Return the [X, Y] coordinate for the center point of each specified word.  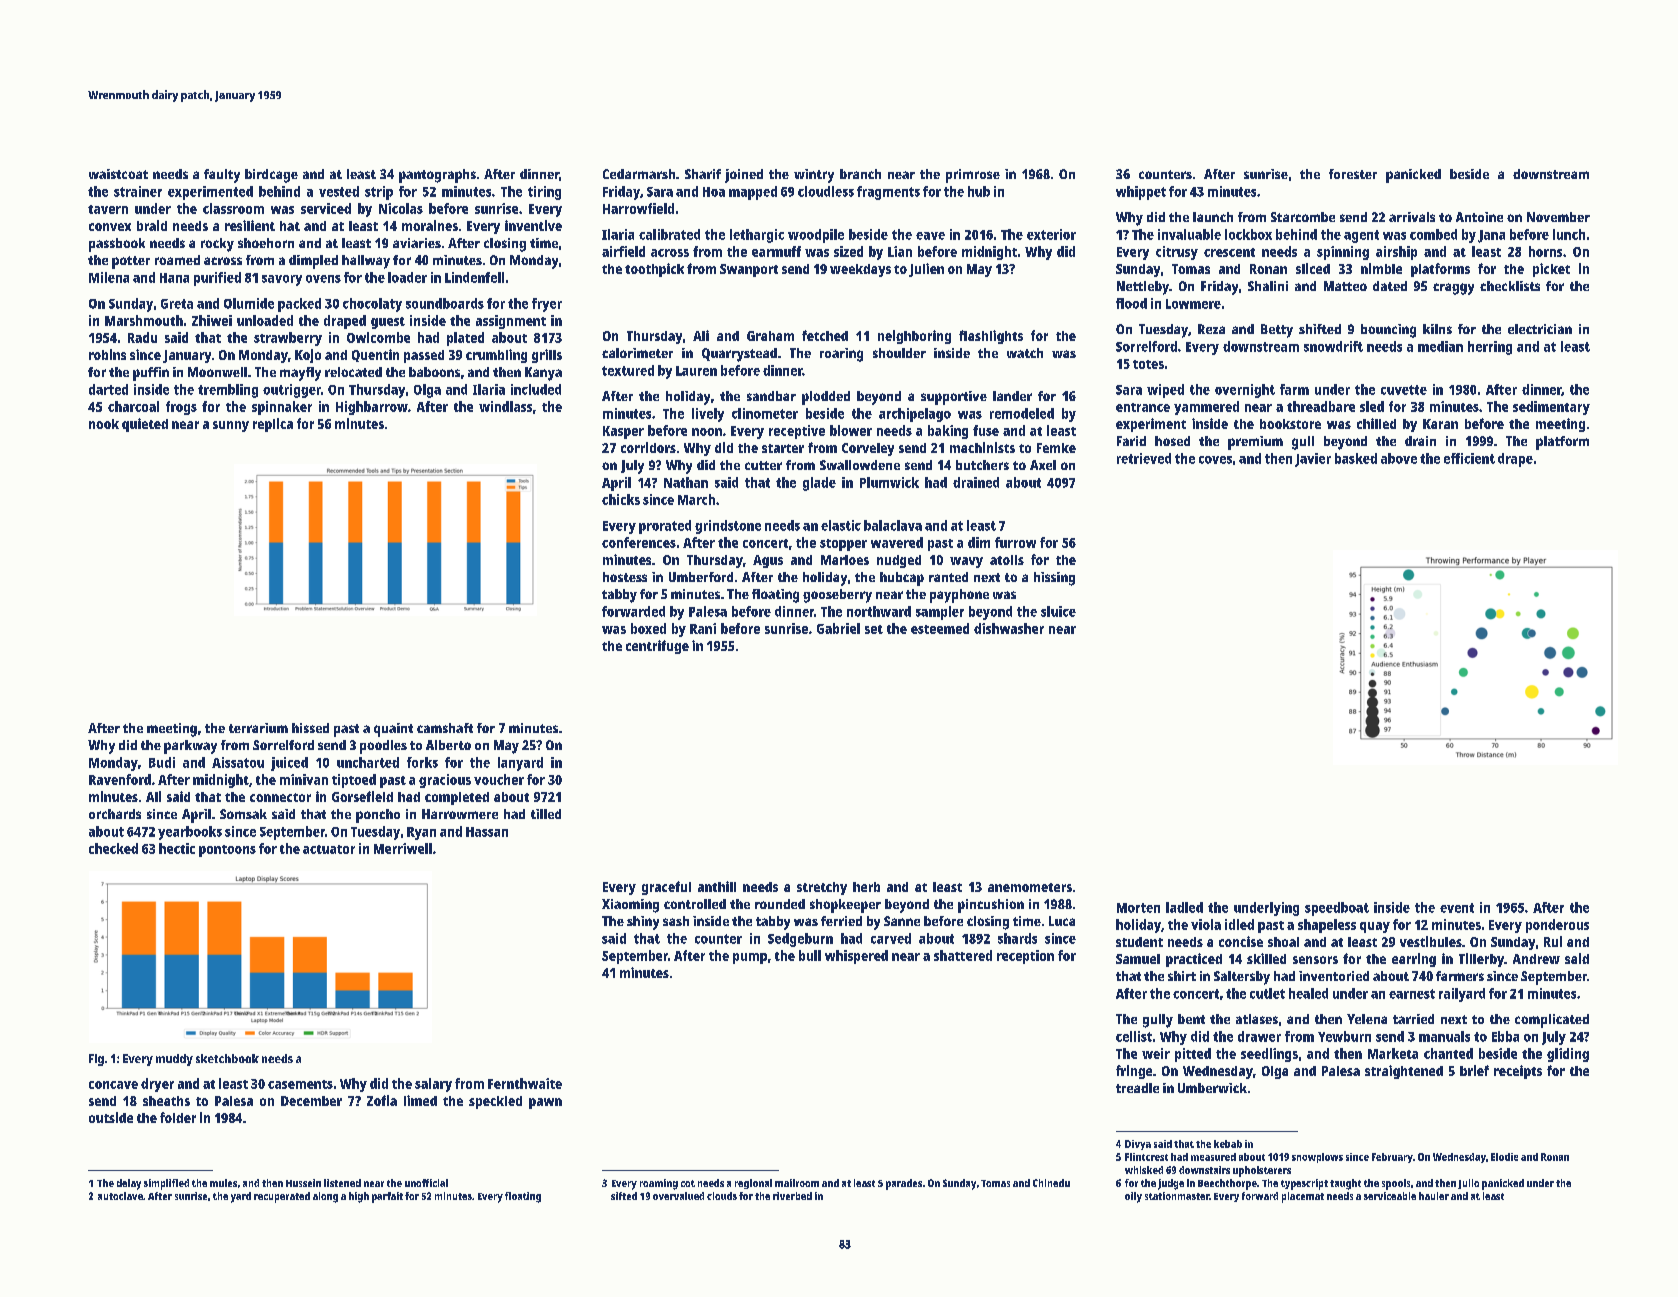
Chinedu [1051, 1183]
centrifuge [657, 647]
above [1399, 458]
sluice [1058, 611]
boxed [648, 628]
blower [851, 430]
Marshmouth [144, 320]
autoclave [120, 1196]
